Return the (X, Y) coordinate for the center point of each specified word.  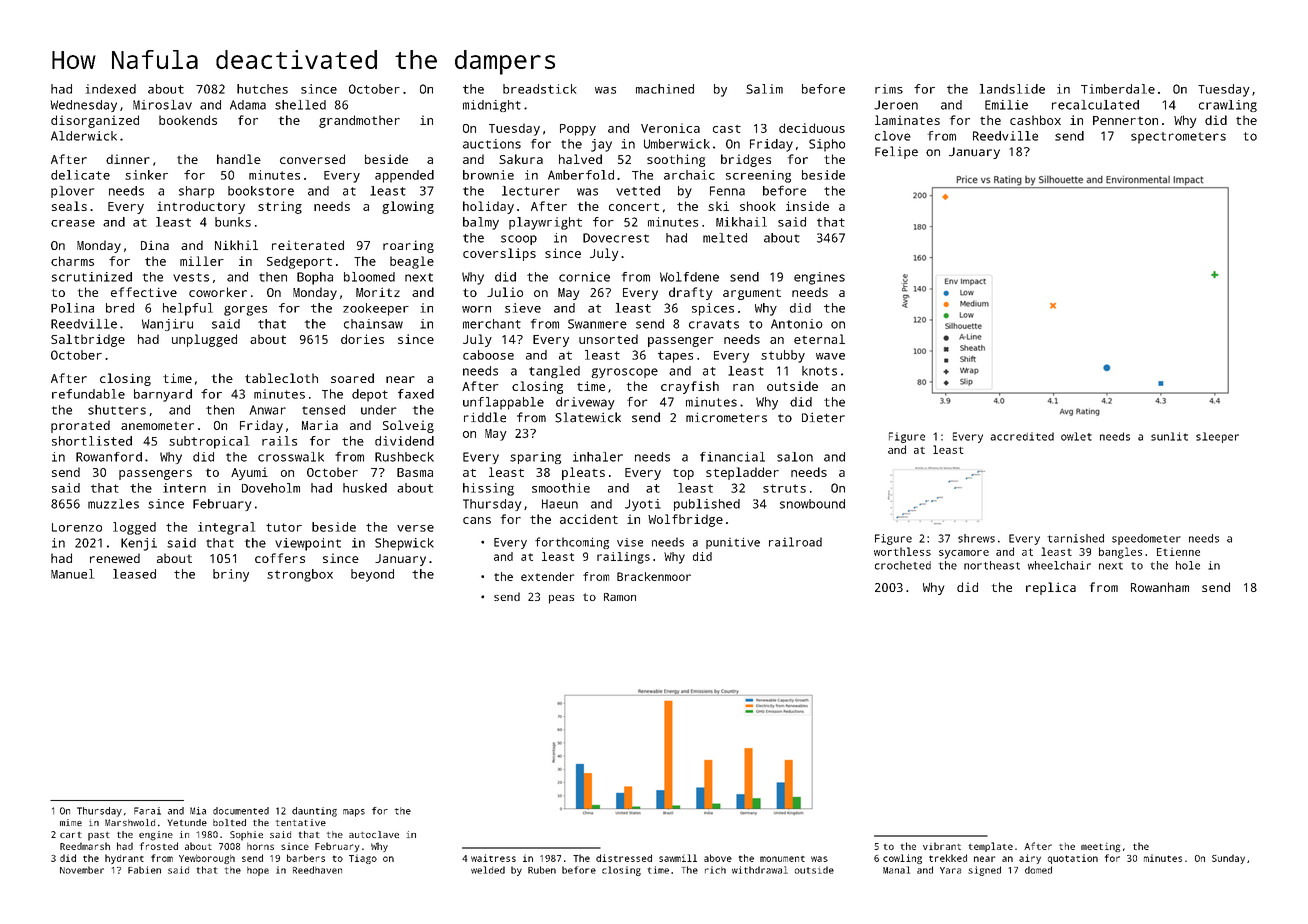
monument (782, 859)
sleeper (1217, 437)
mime (71, 822)
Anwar (268, 410)
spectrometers (1178, 138)
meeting (1100, 847)
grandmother (359, 121)
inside (807, 206)
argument (752, 294)
